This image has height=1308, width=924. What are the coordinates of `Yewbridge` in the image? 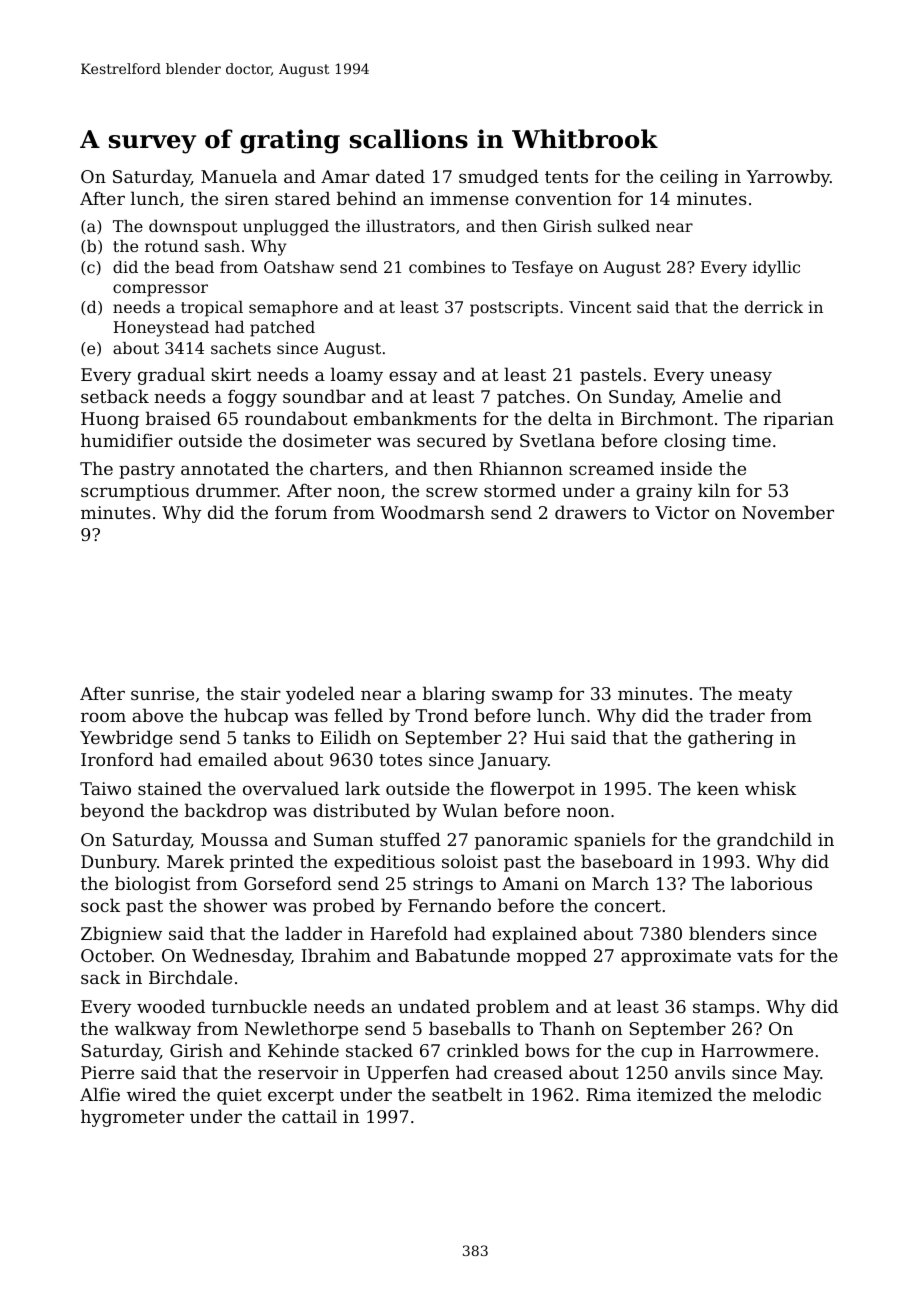 It's located at (126, 739).
